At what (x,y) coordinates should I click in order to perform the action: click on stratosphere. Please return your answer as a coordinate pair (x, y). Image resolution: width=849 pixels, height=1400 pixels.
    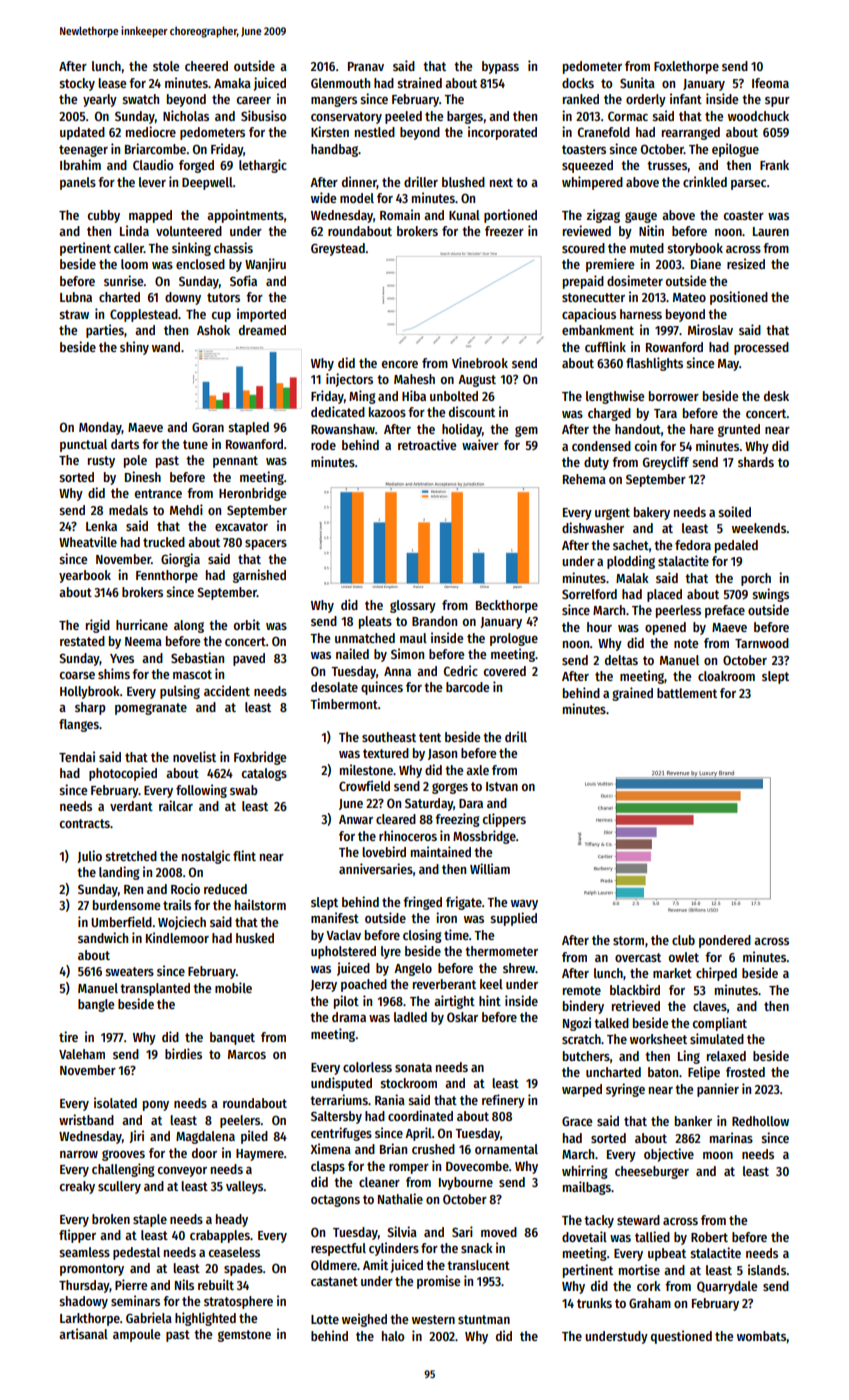
    Looking at the image, I should click on (238, 1302).
